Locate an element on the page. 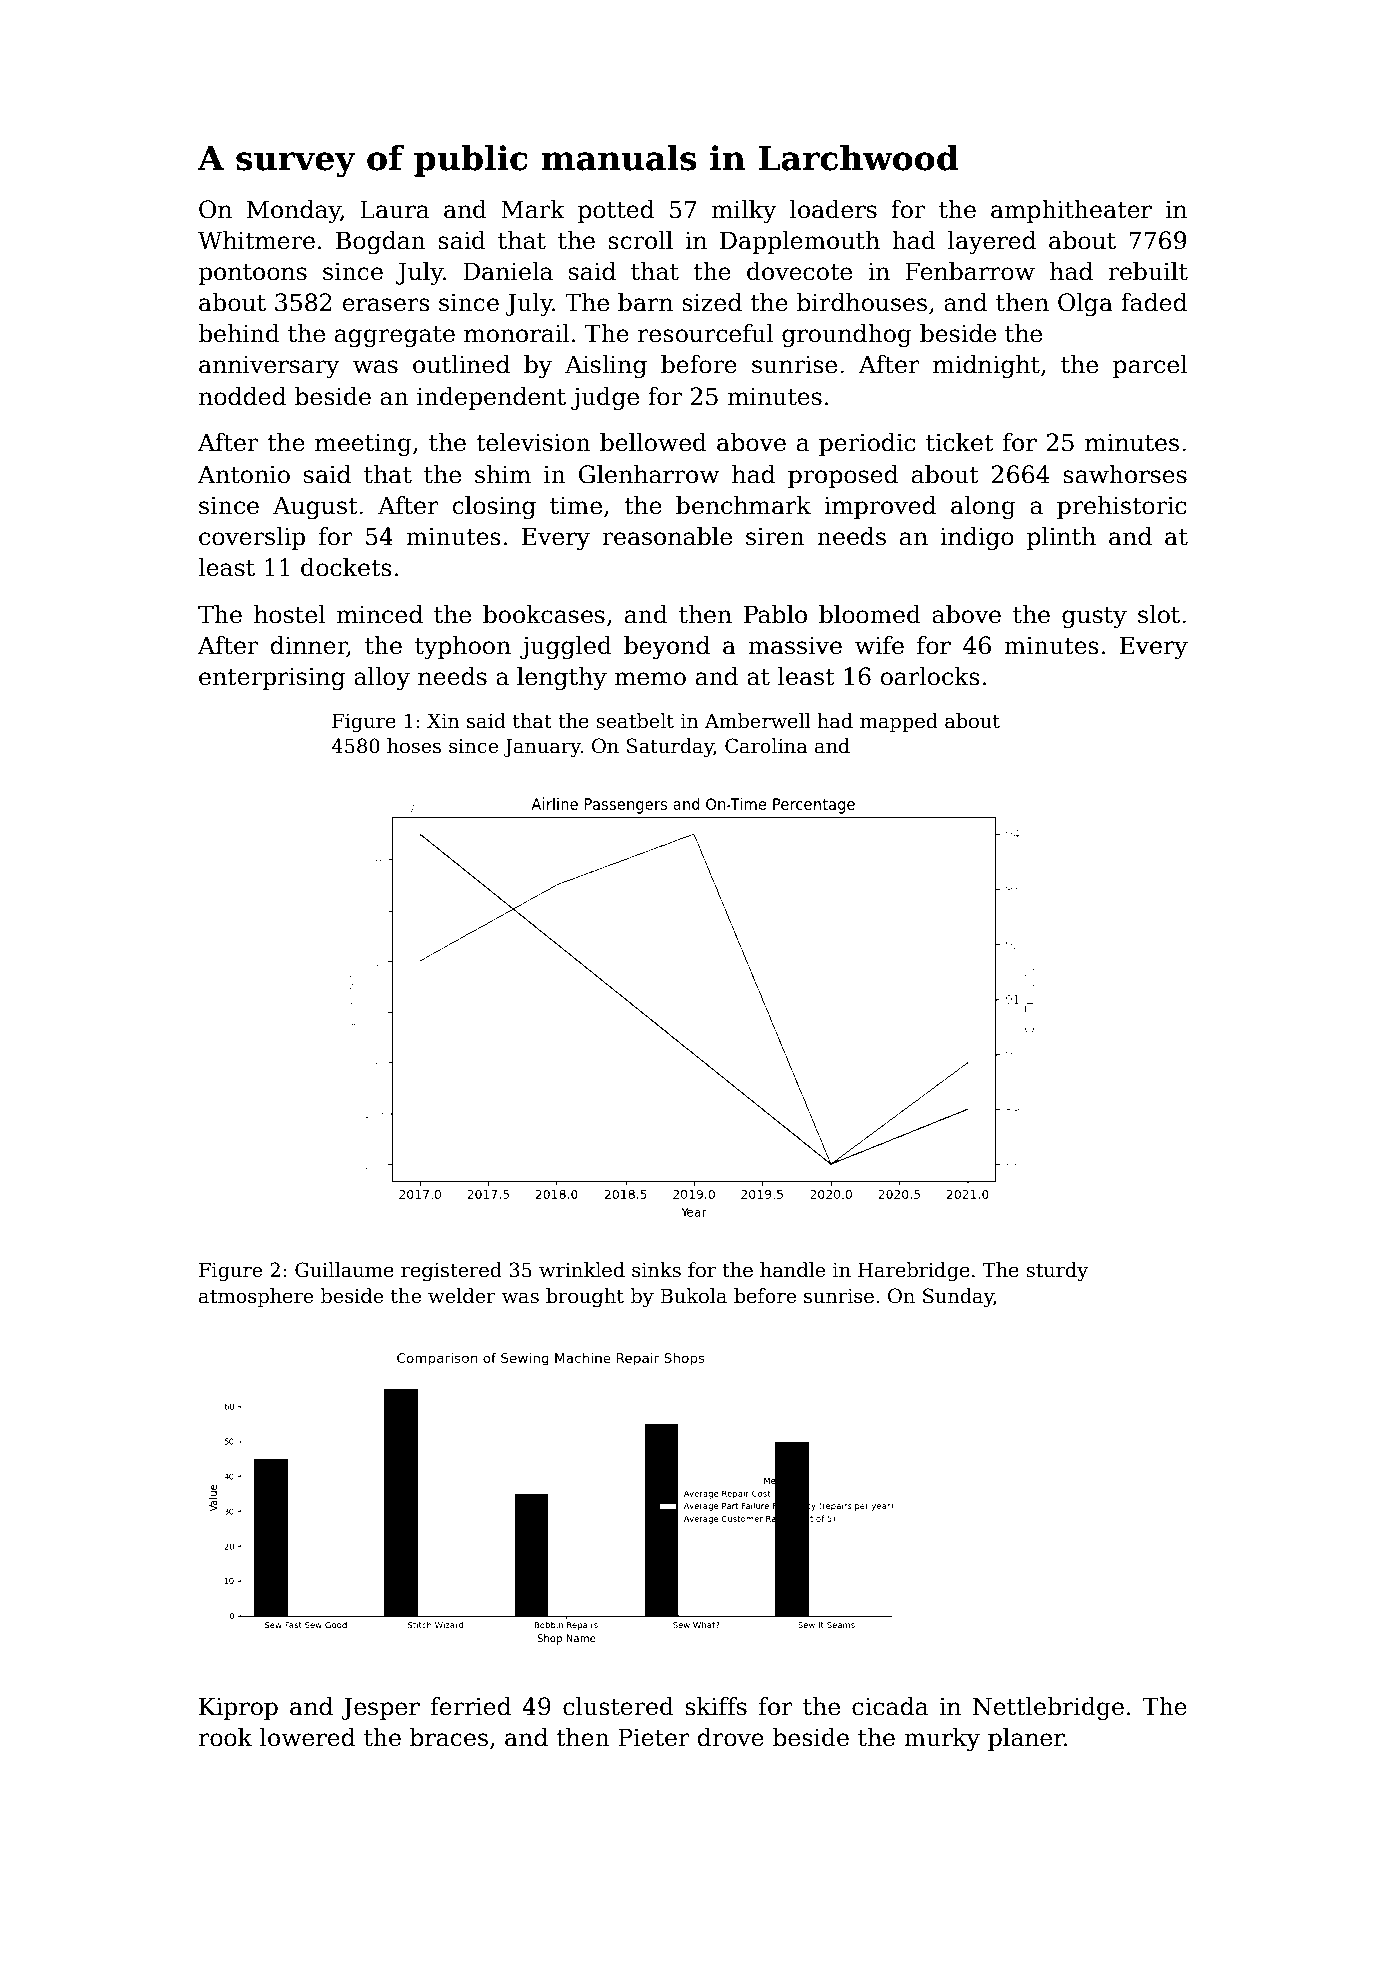  sawhorses is located at coordinates (1125, 474).
